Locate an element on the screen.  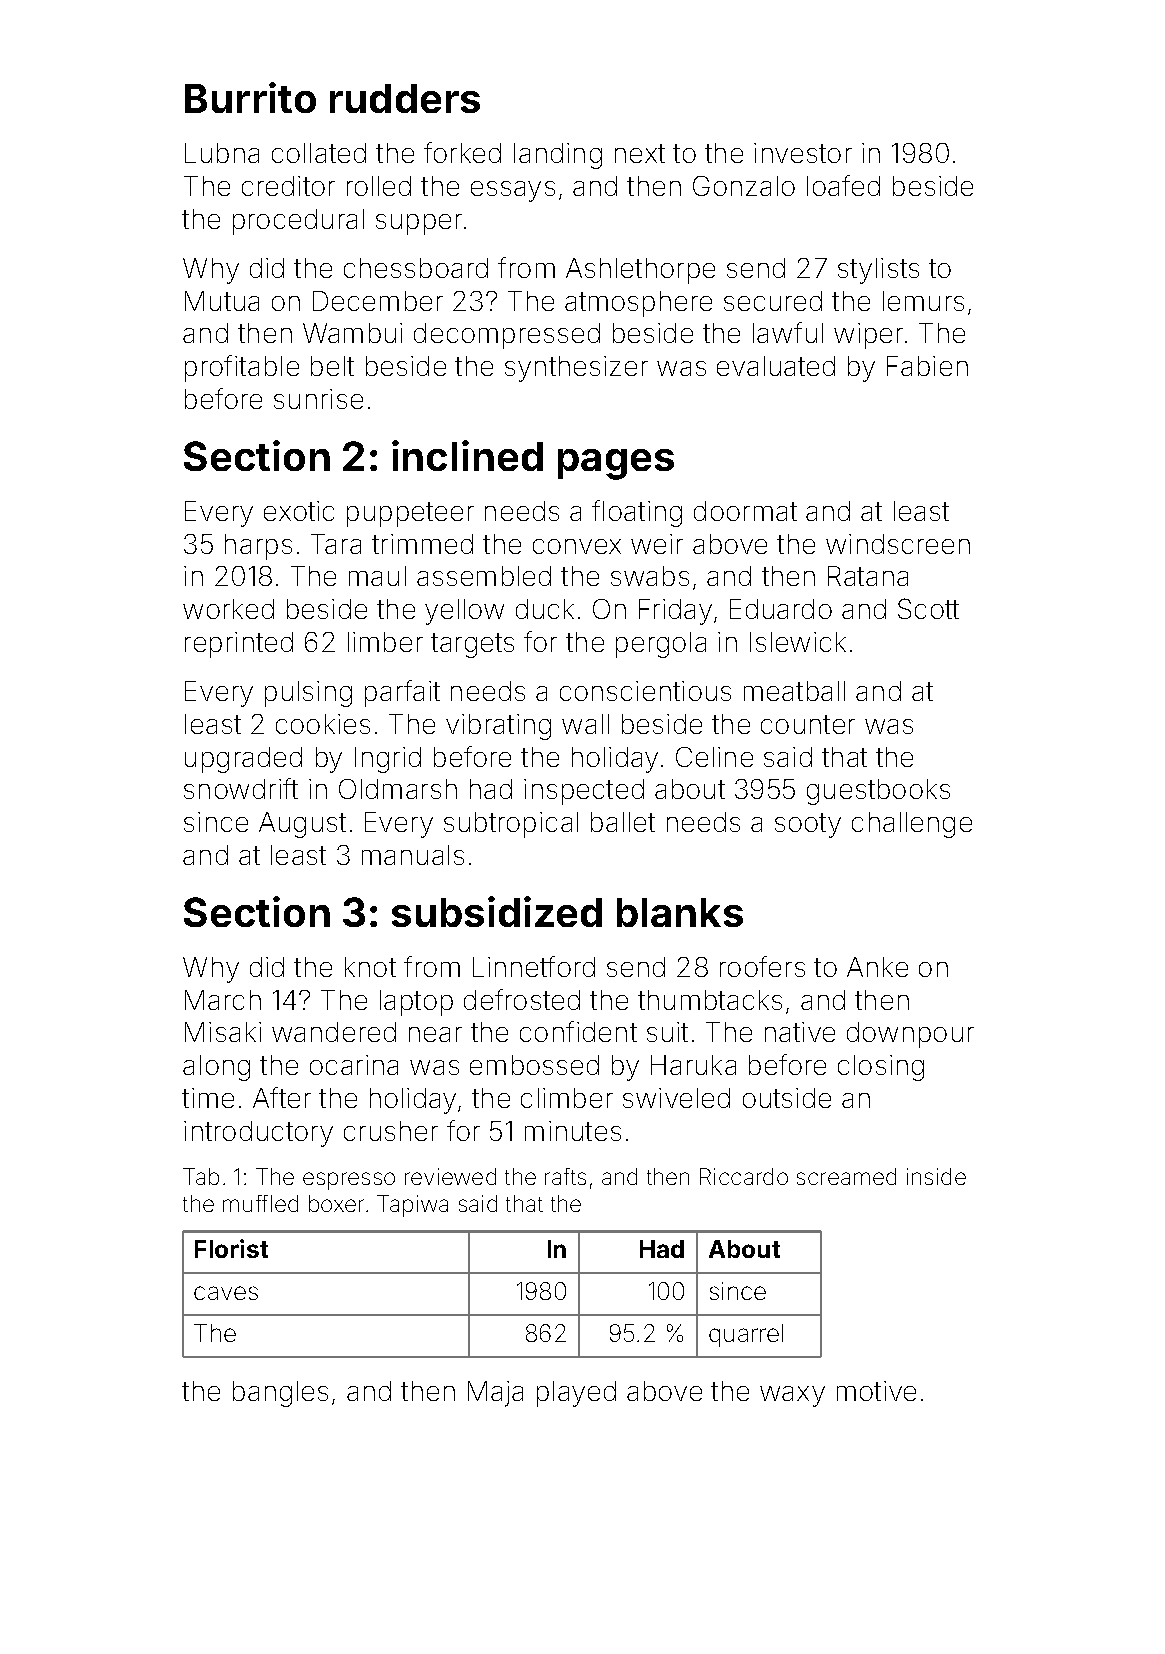
bangles is located at coordinates (280, 1394).
